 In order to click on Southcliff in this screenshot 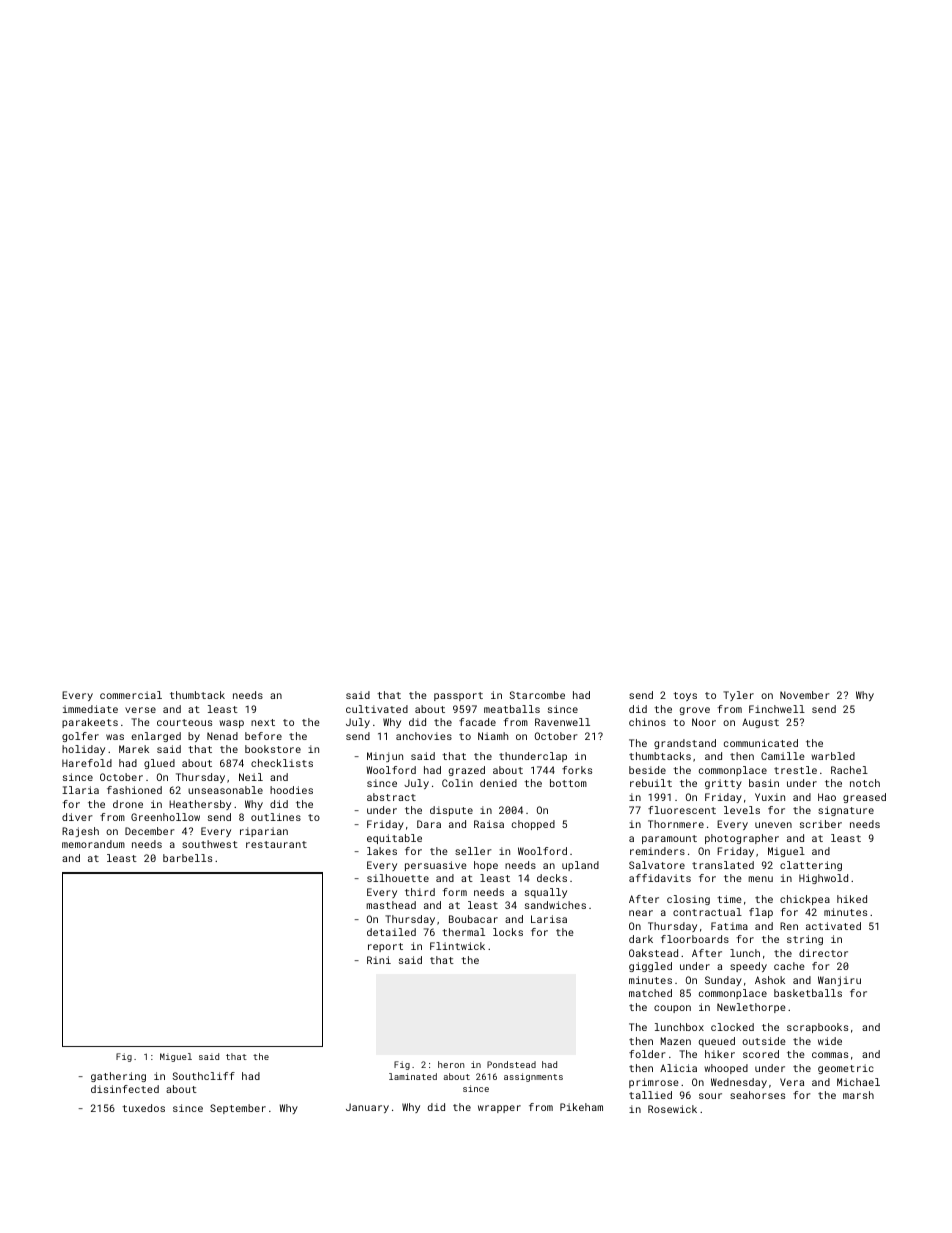, I will do `click(204, 1076)`.
